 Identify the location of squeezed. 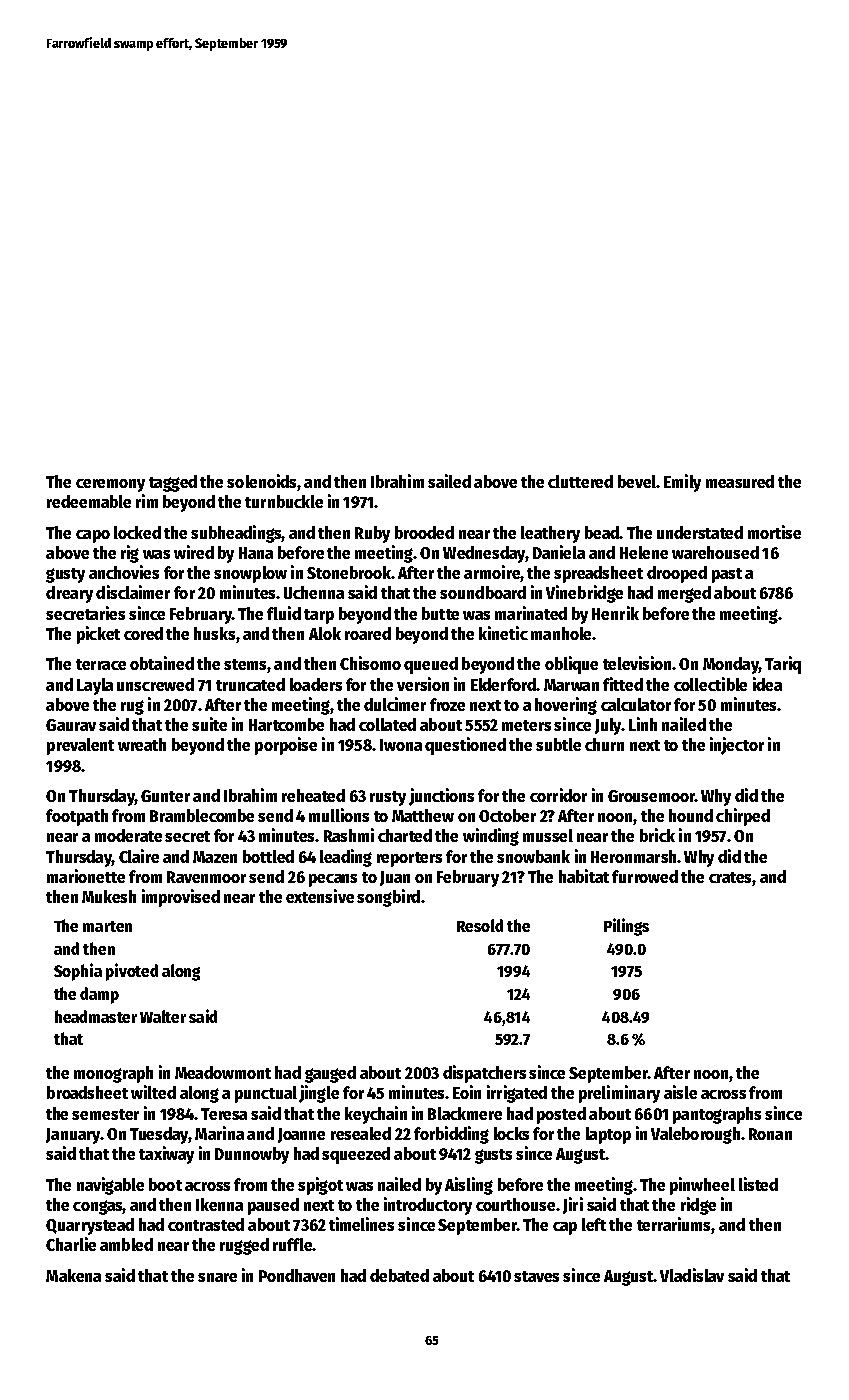
(356, 1155).
